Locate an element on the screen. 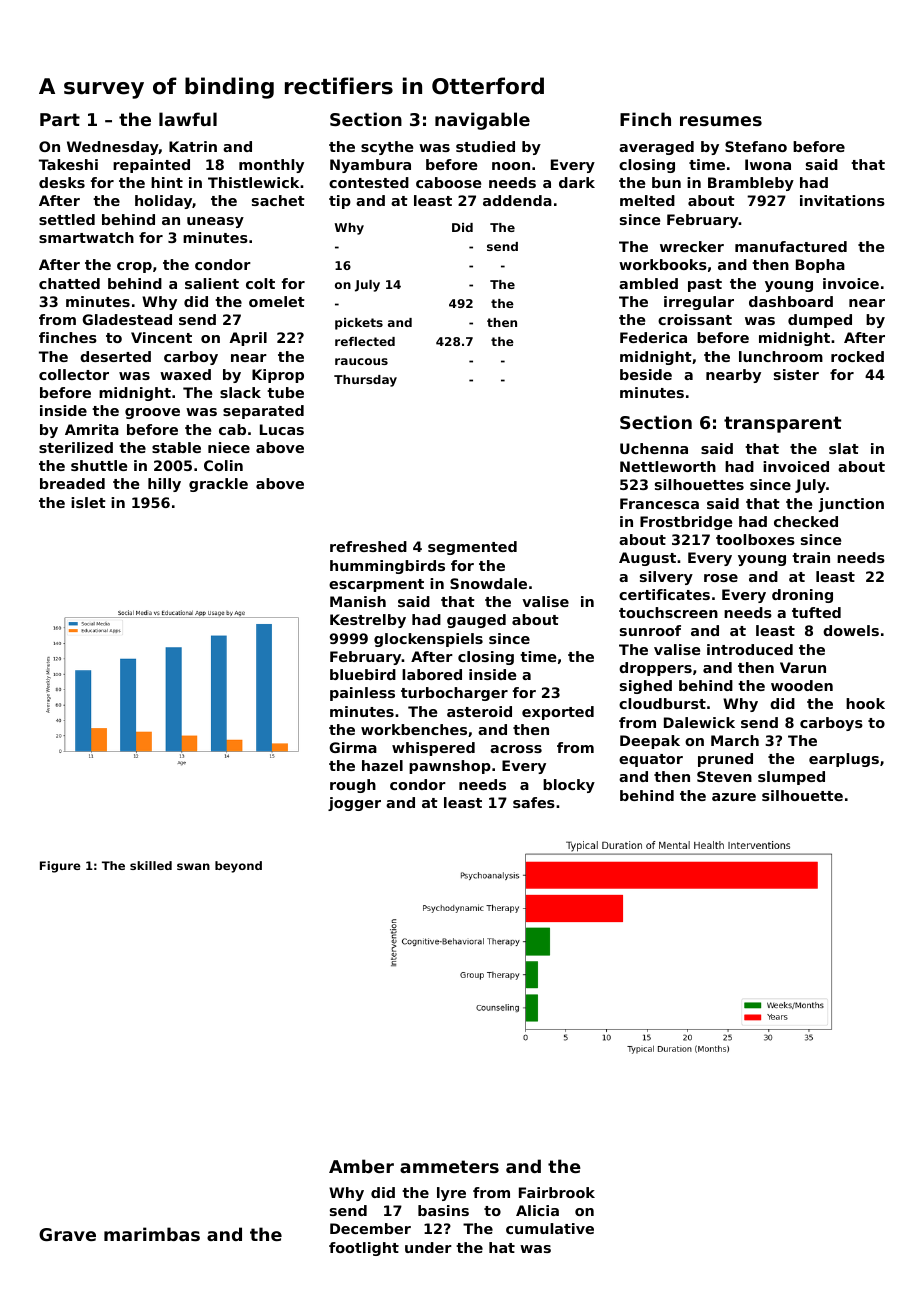  skilled is located at coordinates (151, 865).
